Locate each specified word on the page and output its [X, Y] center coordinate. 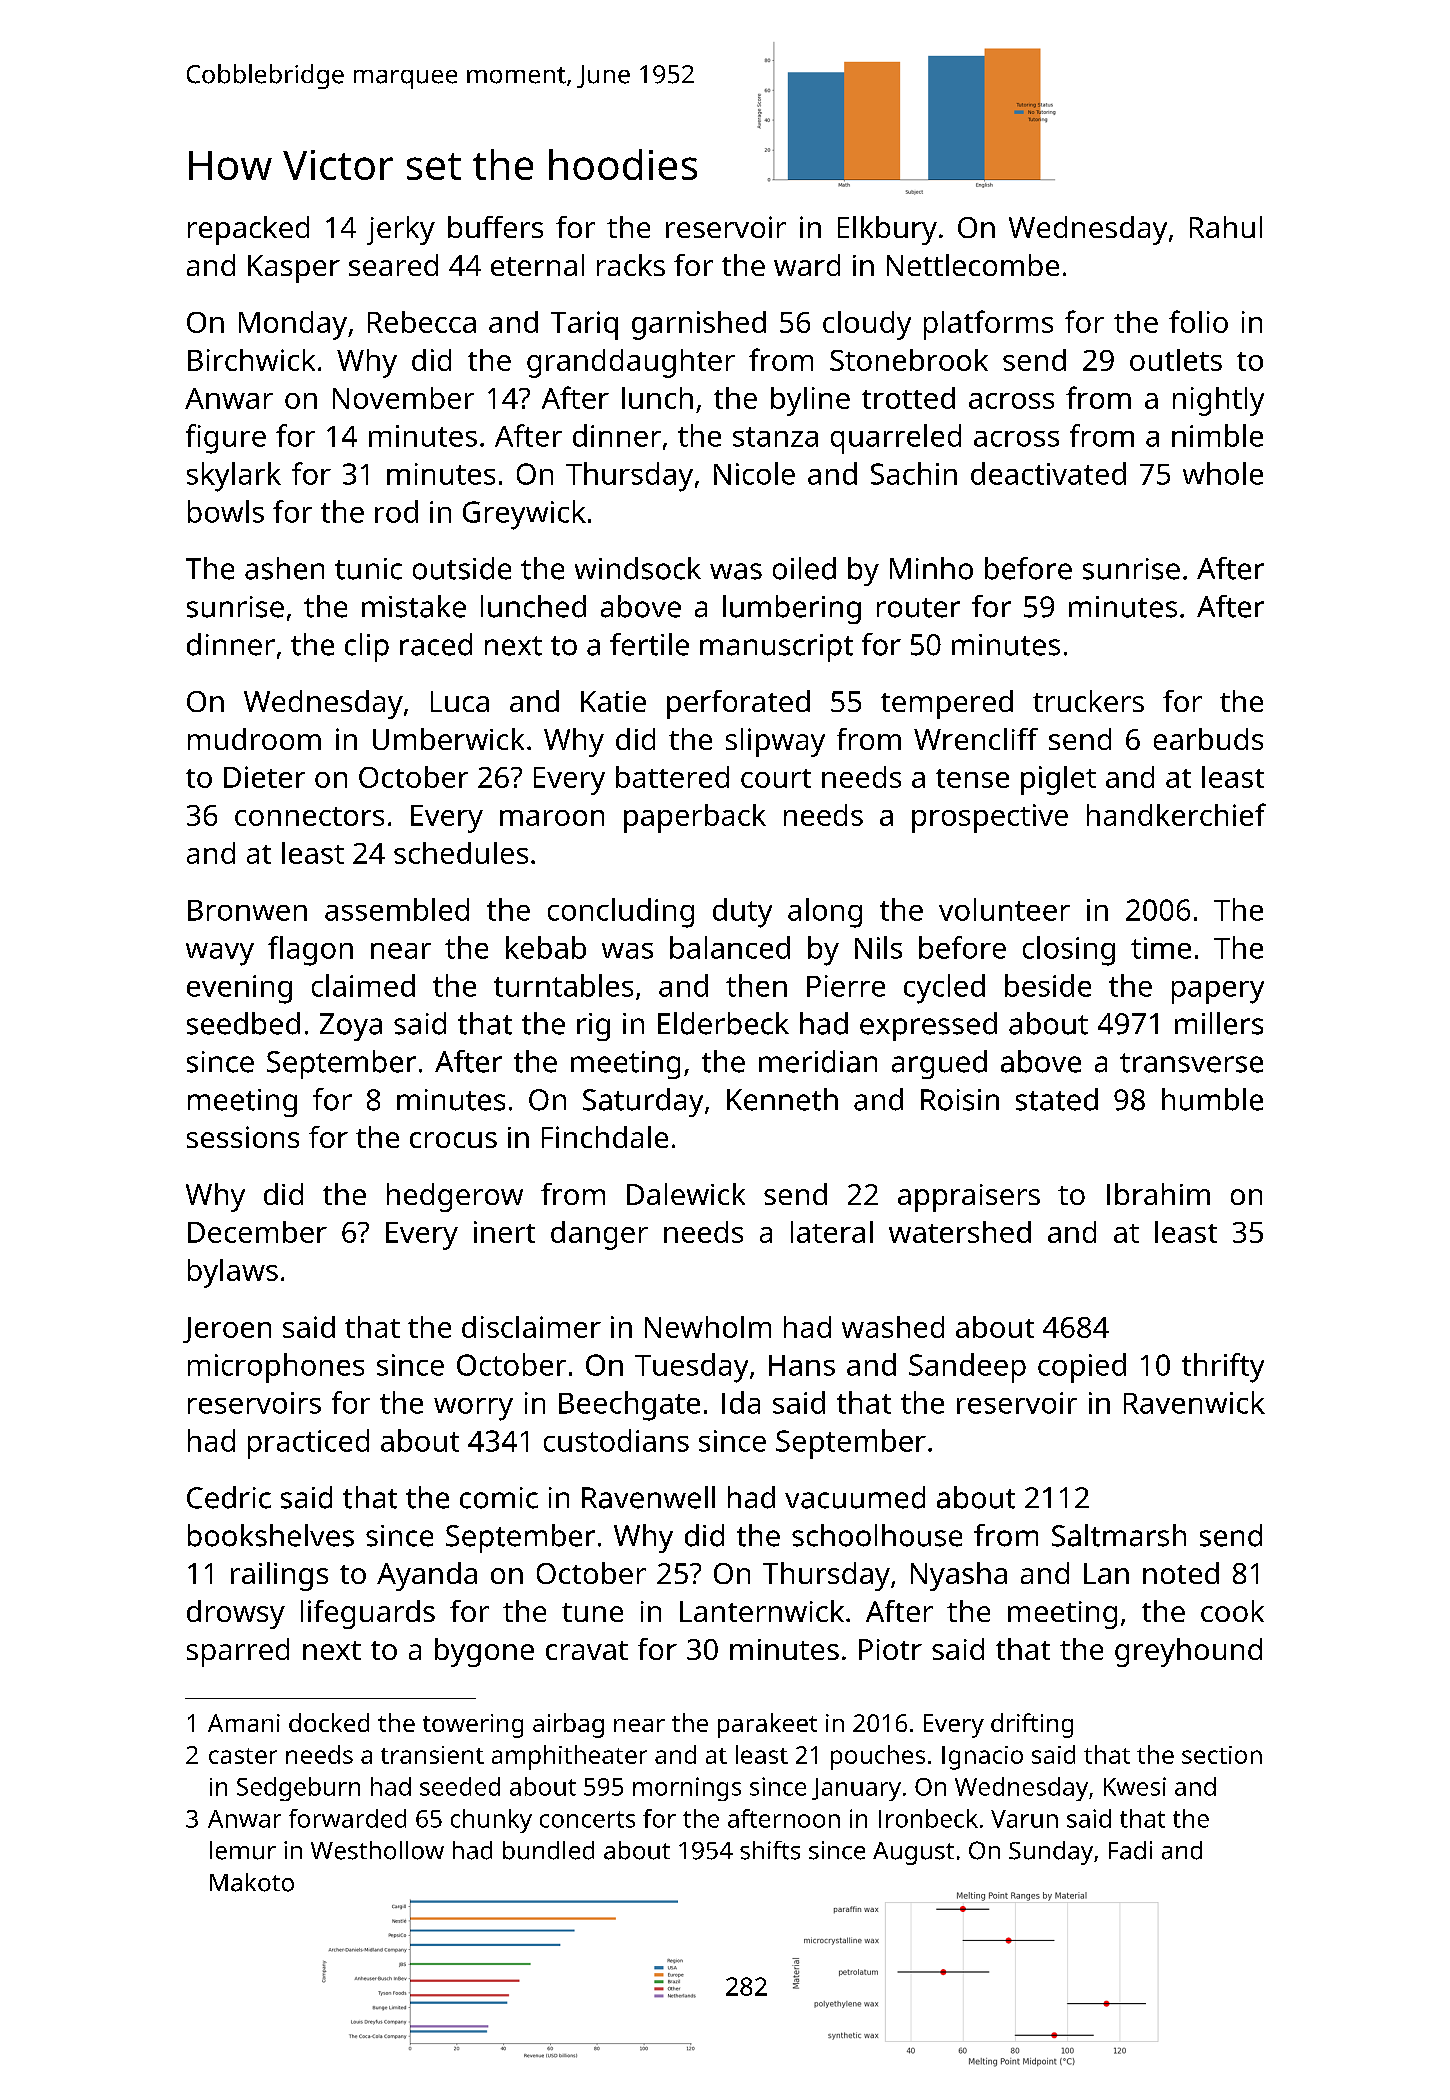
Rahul [1226, 227]
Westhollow [377, 1850]
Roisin [960, 1100]
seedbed [243, 1023]
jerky [401, 230]
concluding [621, 913]
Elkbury [887, 230]
